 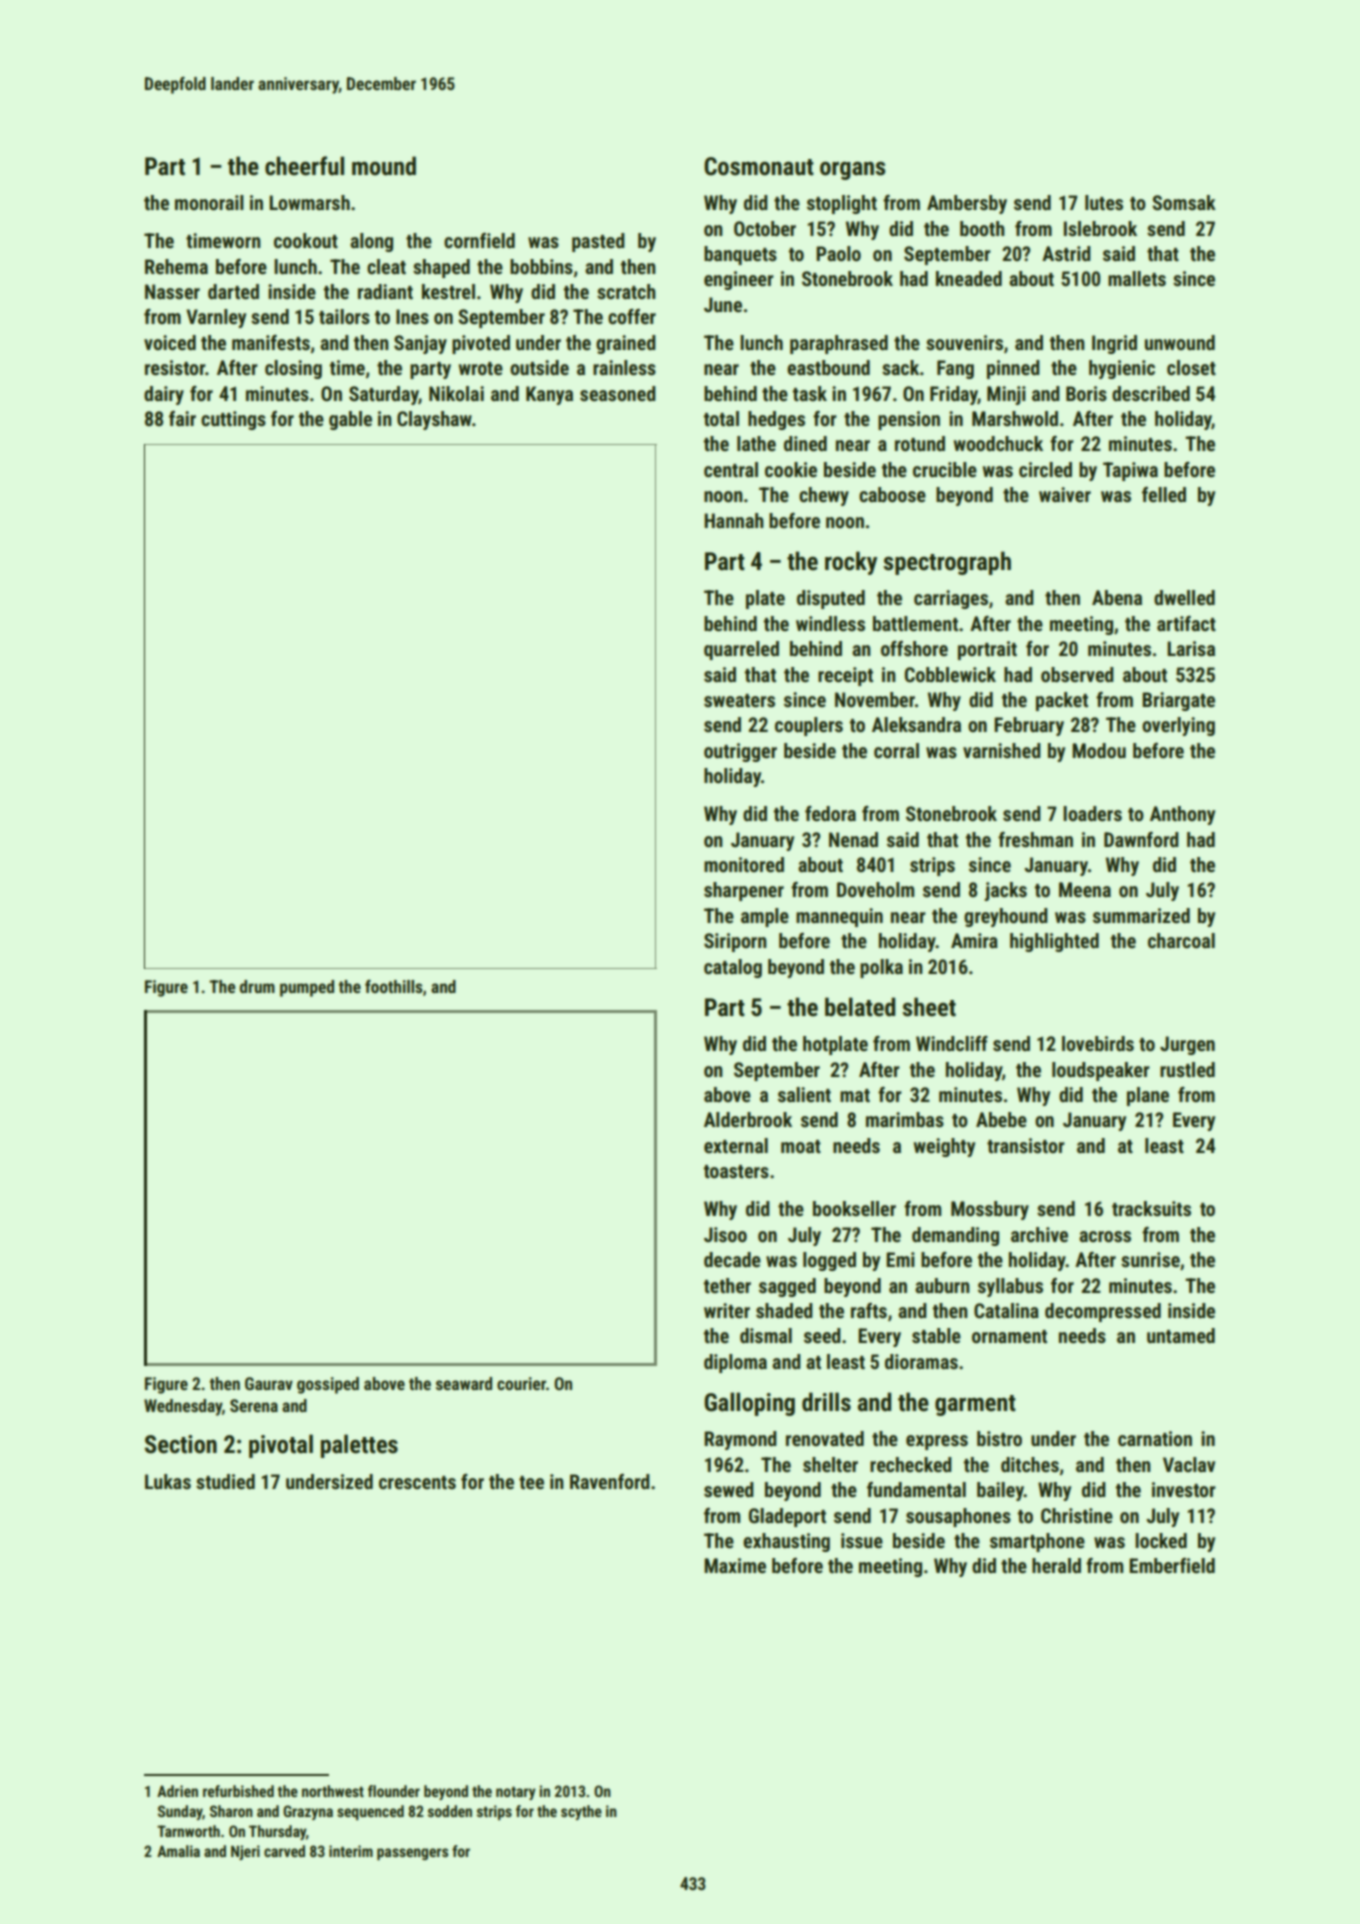 What do you see at coordinates (727, 1285) in the screenshot?
I see `tether` at bounding box center [727, 1285].
